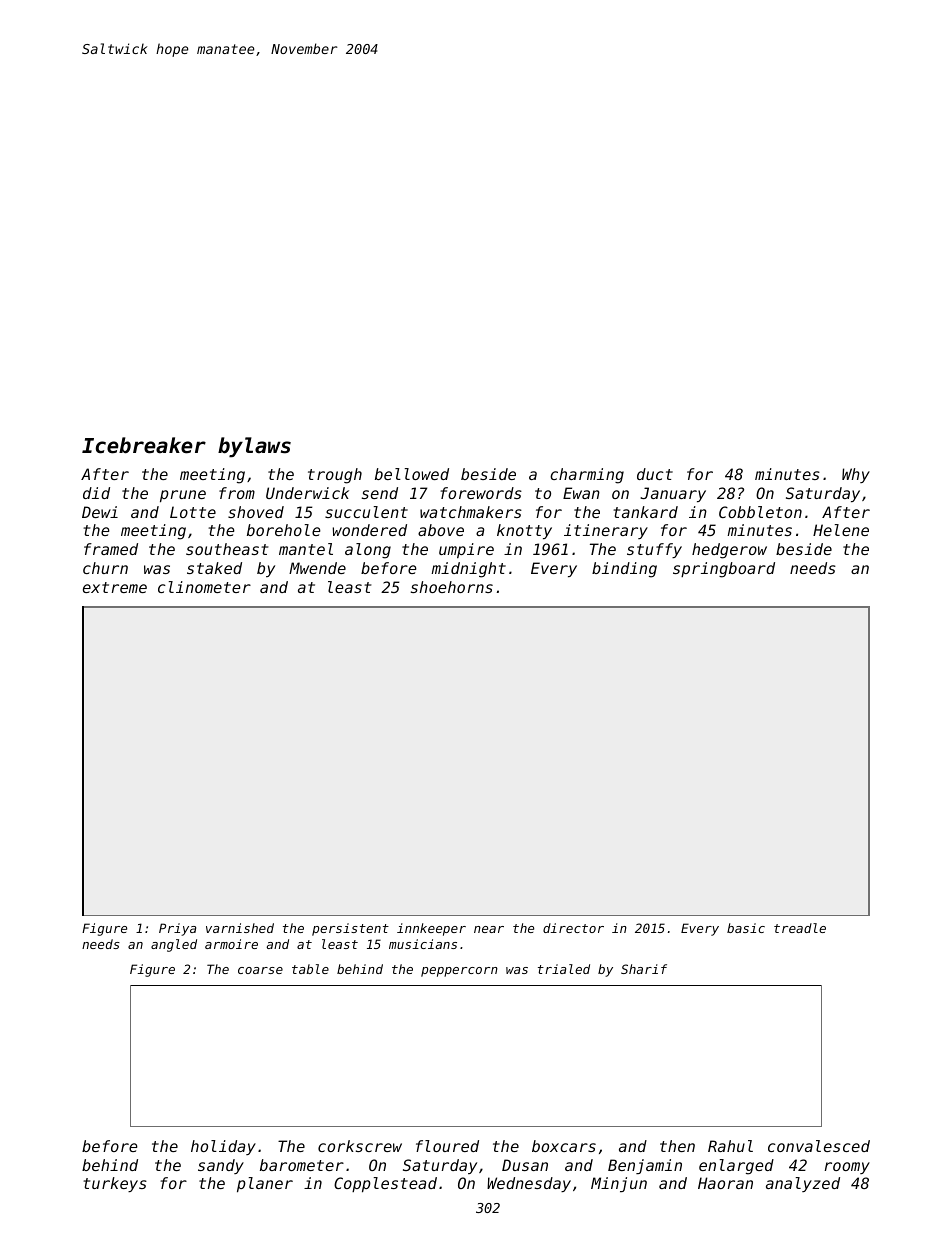 This document has height=1233, width=952. What do you see at coordinates (350, 929) in the document?
I see `persistent` at bounding box center [350, 929].
